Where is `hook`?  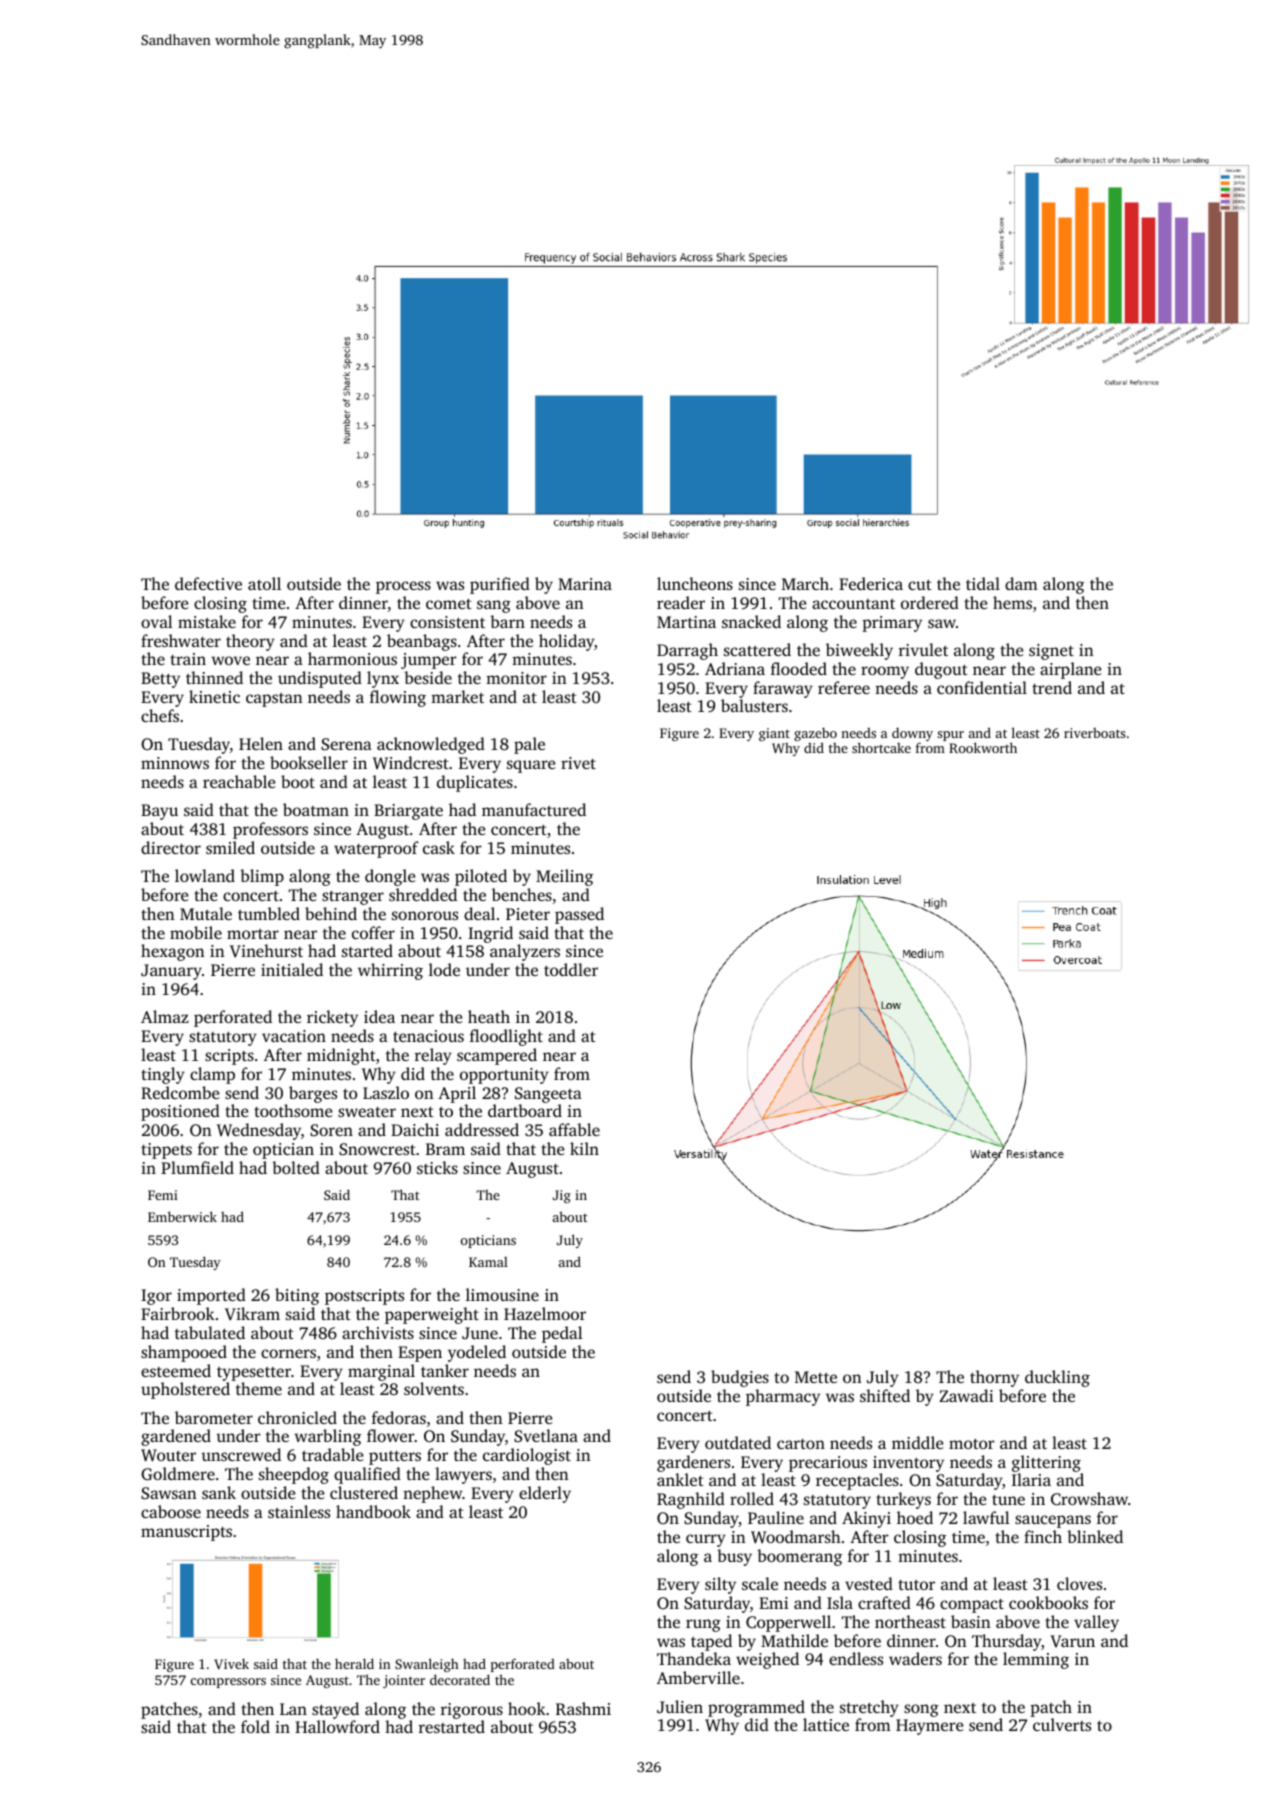 hook is located at coordinates (527, 1708).
